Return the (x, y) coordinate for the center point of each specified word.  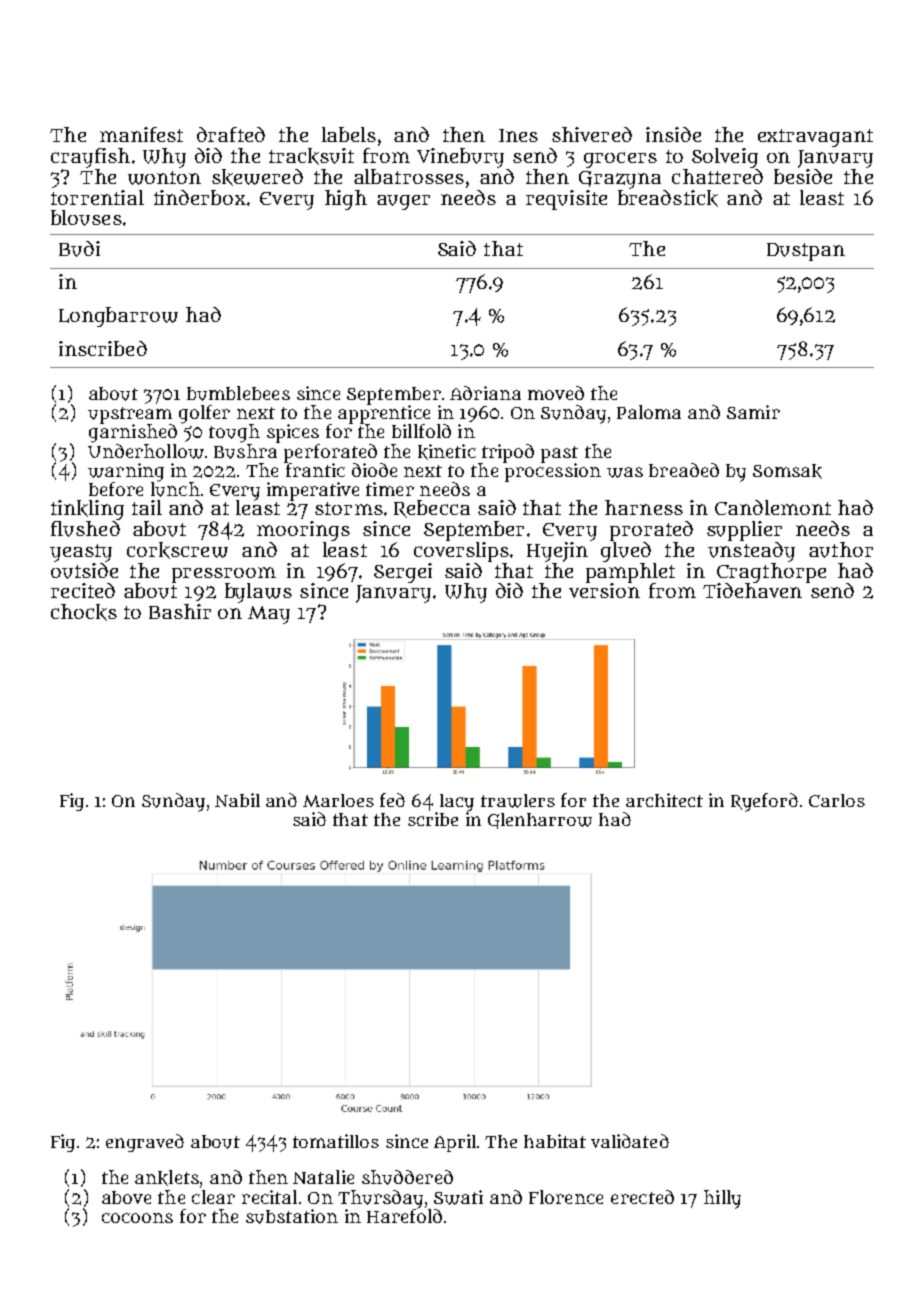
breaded (684, 470)
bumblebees (238, 393)
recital (269, 1197)
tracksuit (311, 156)
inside (673, 134)
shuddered (407, 1177)
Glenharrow (540, 821)
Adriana (485, 393)
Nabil (237, 800)
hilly (722, 1199)
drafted (231, 134)
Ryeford (764, 802)
